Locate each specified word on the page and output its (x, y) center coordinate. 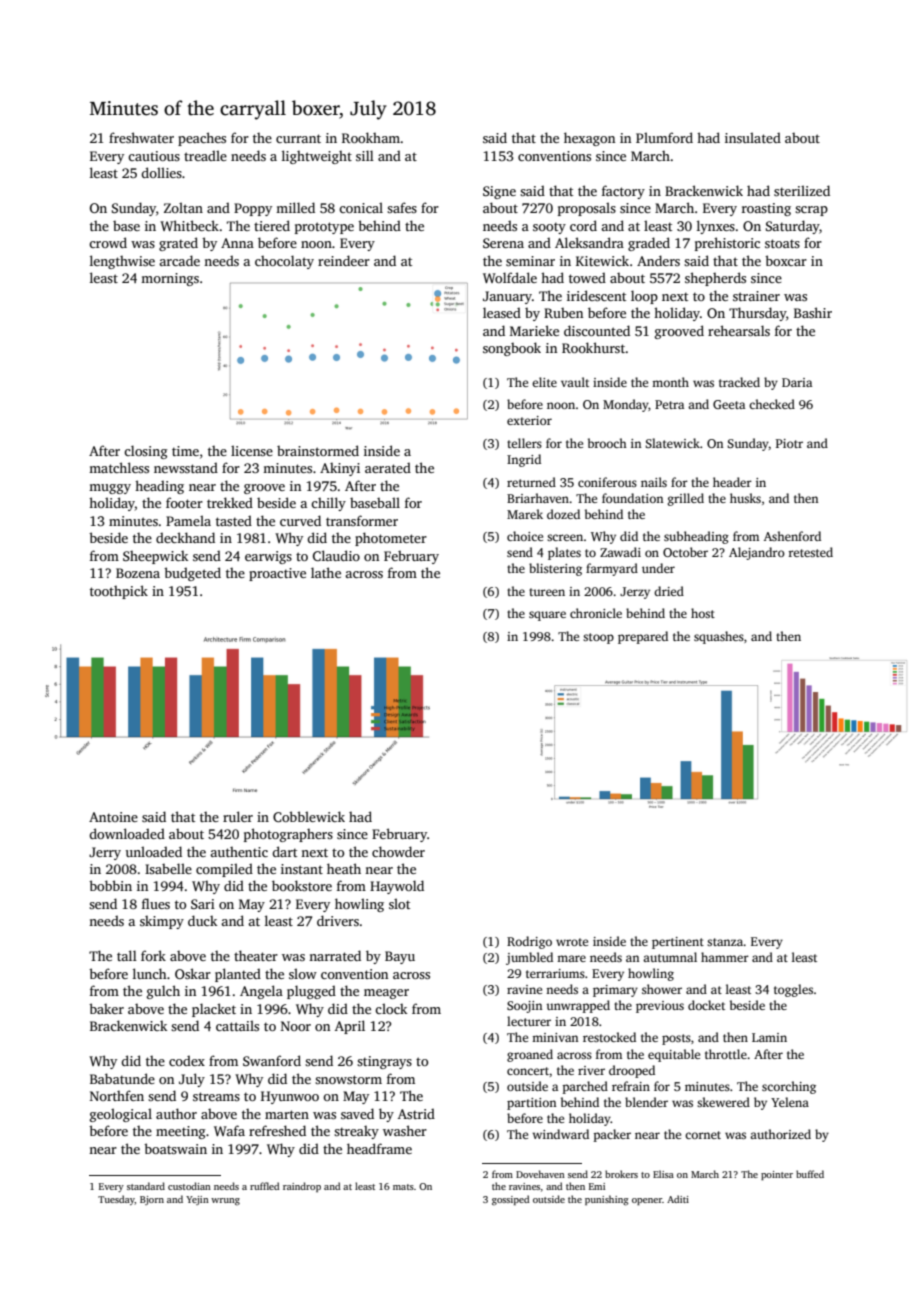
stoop (598, 638)
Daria (797, 382)
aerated (388, 467)
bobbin (110, 885)
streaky (356, 1132)
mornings (170, 279)
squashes (719, 637)
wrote (572, 942)
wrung (225, 1202)
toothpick (119, 592)
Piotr (789, 443)
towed (587, 277)
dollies (161, 172)
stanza (725, 942)
